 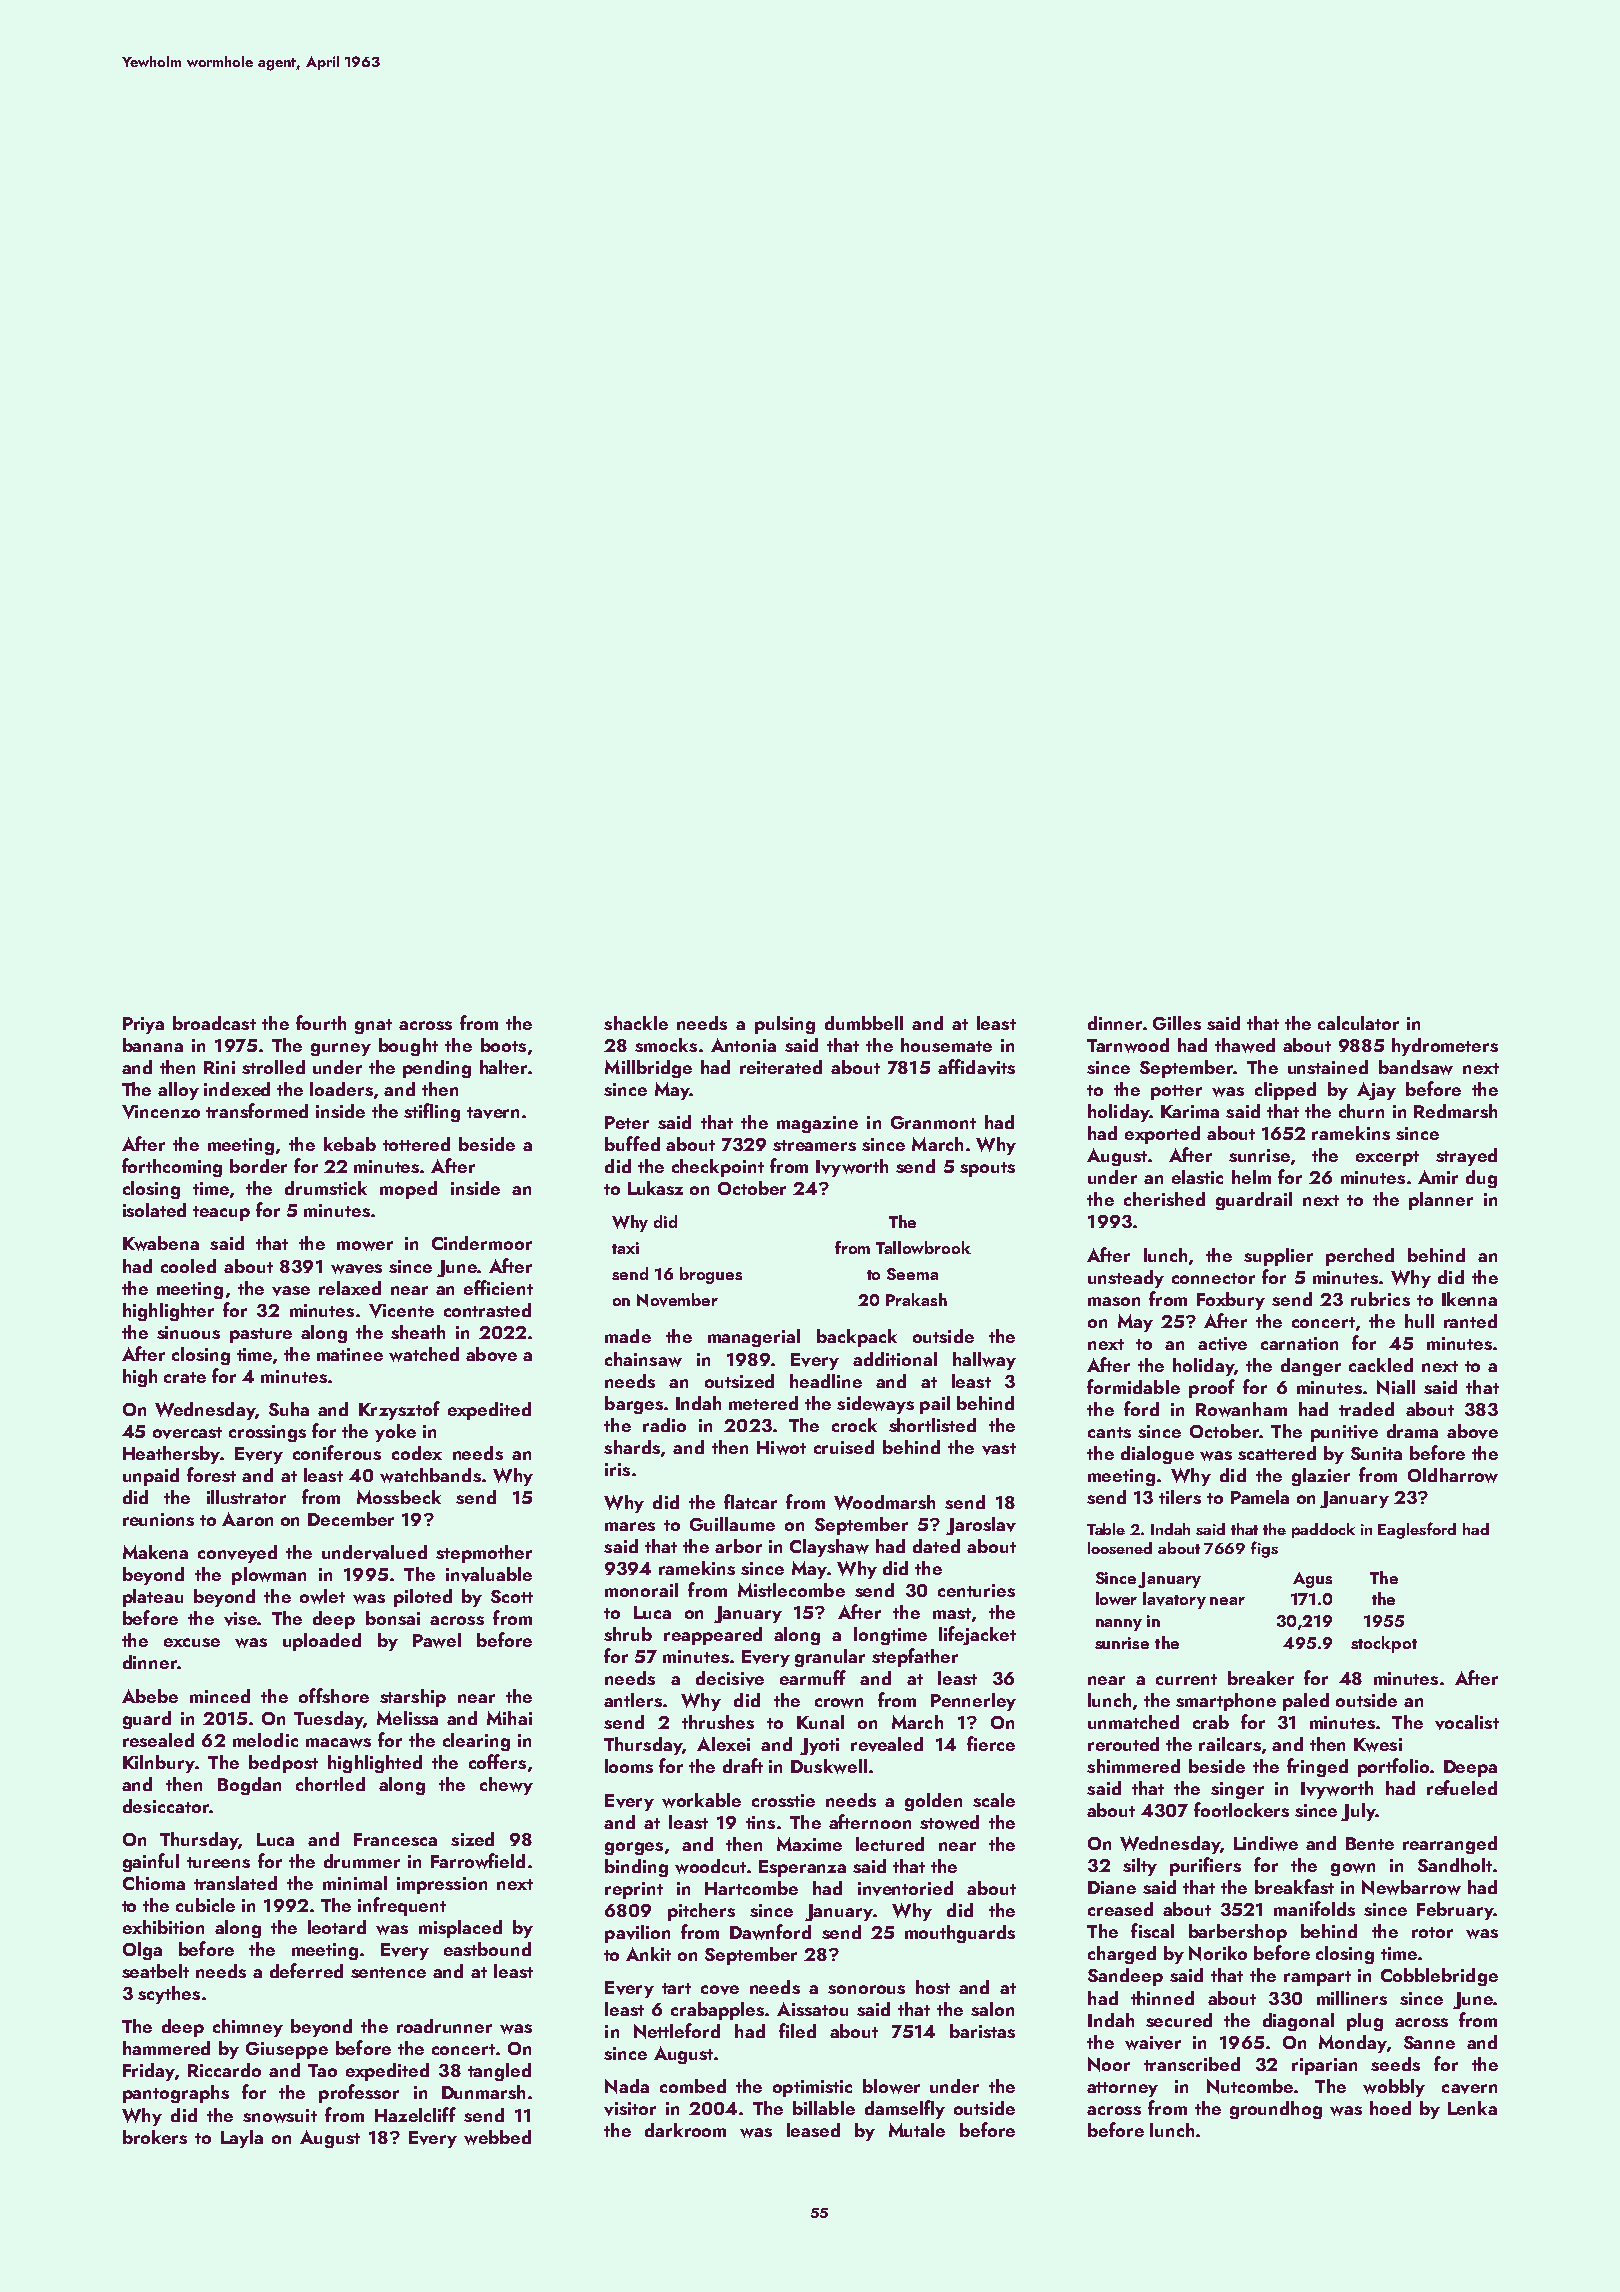 I want to click on Hartcombe, so click(x=751, y=1888).
